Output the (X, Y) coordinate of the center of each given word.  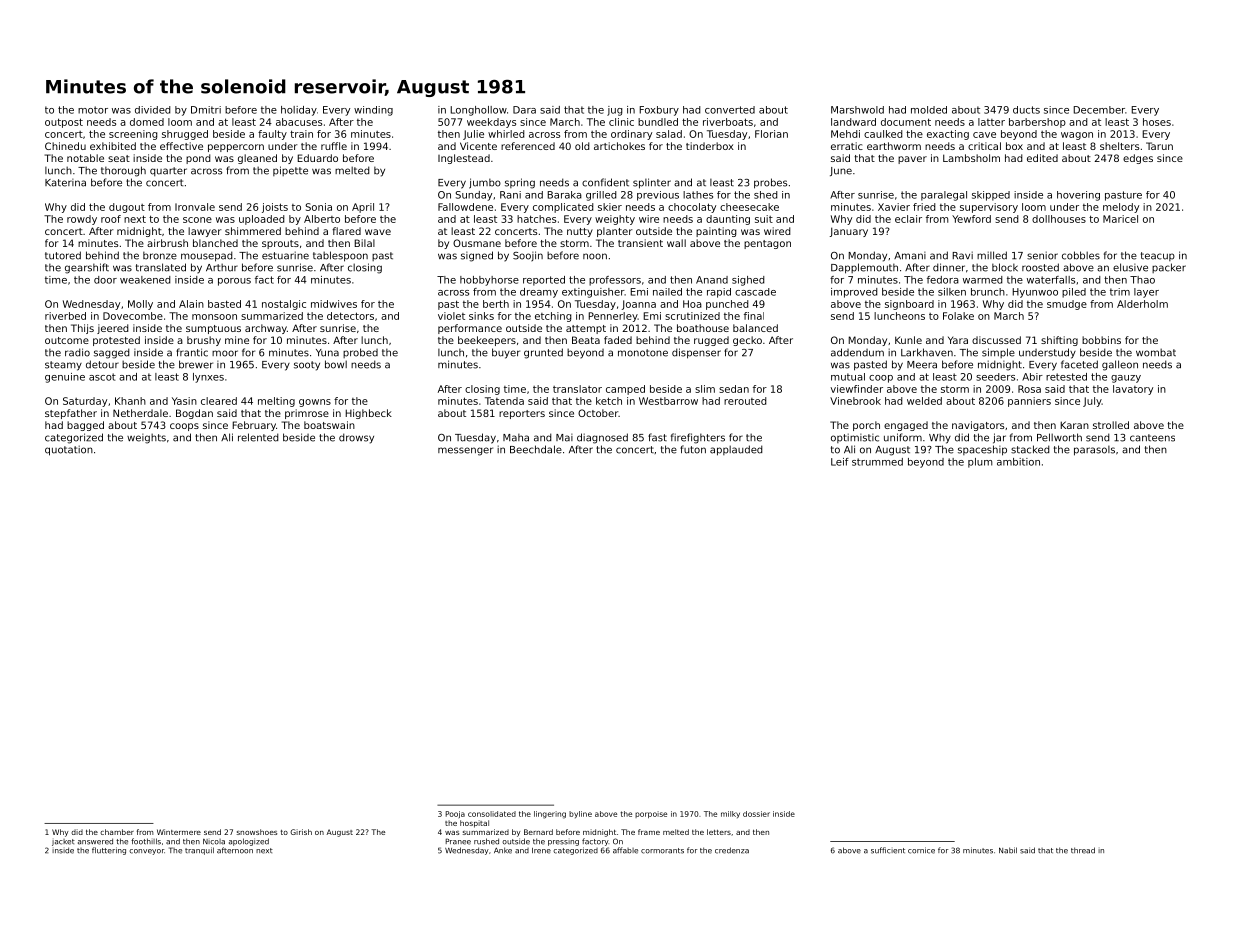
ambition (1018, 462)
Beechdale (536, 449)
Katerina (65, 183)
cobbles (1081, 255)
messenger (465, 451)
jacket (63, 842)
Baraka (564, 195)
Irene (541, 851)
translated (161, 267)
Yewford (971, 219)
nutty (580, 232)
